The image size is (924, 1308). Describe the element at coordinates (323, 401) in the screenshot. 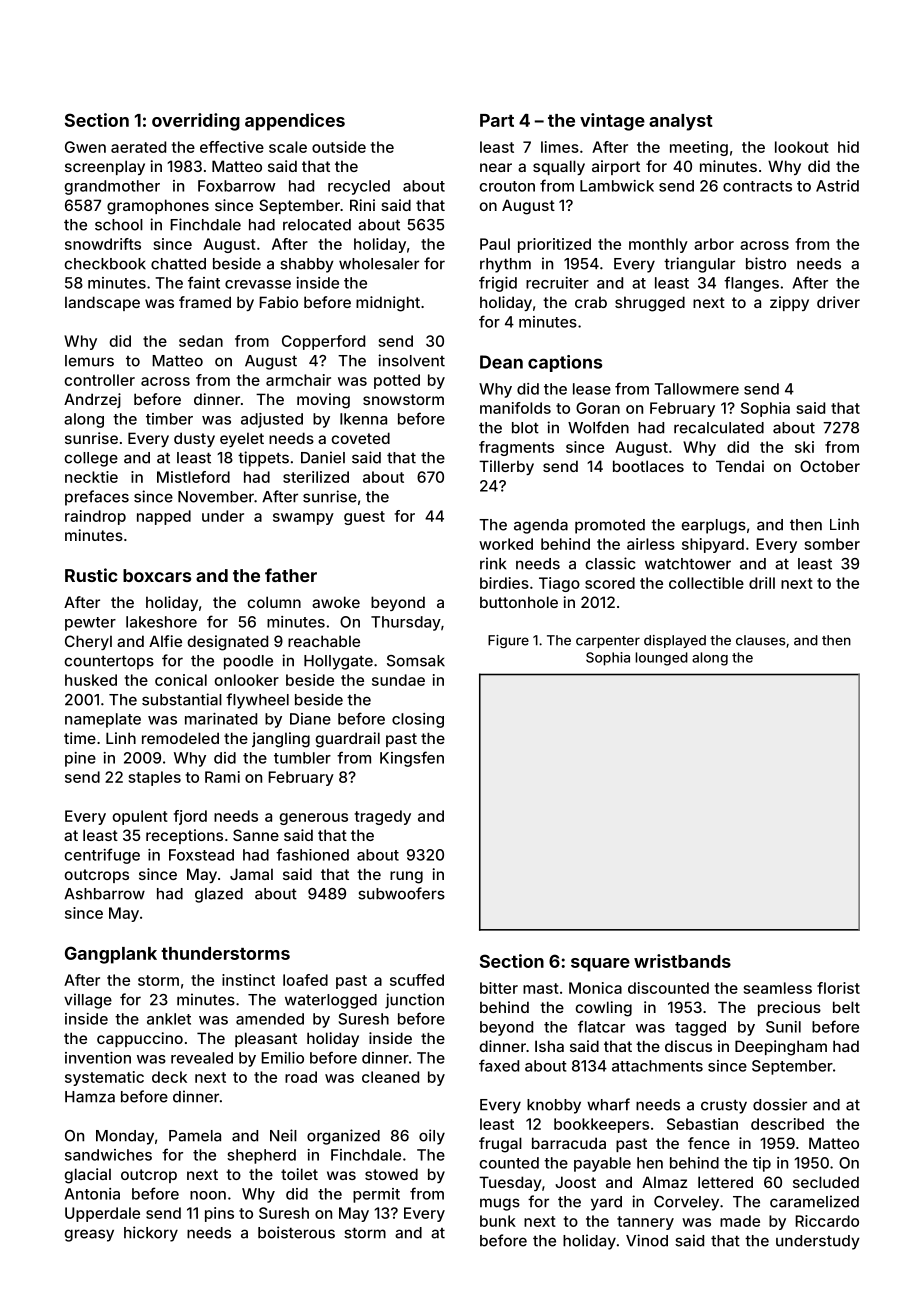

I see `moving` at that location.
